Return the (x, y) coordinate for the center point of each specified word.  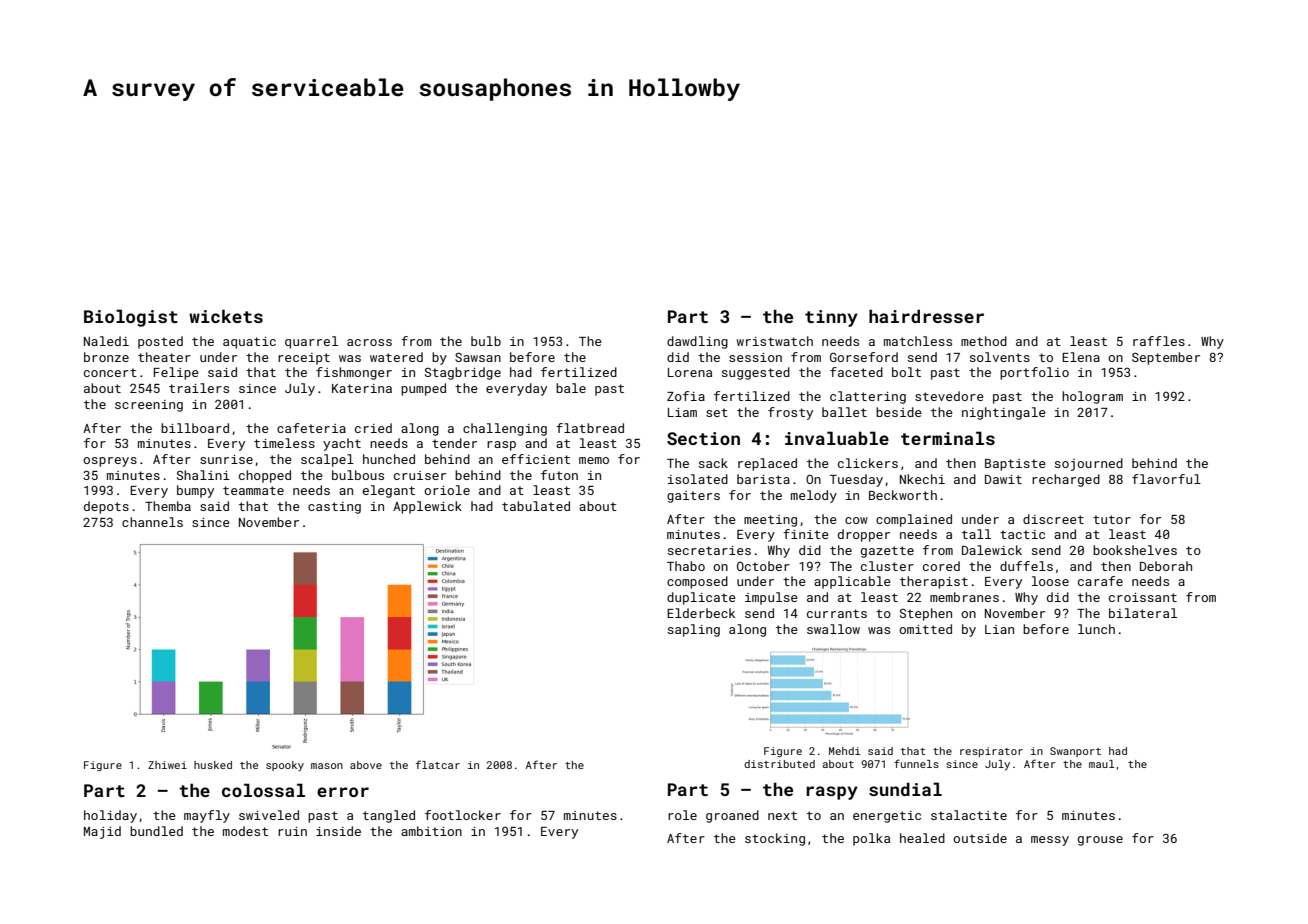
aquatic (249, 343)
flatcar (438, 764)
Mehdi (844, 751)
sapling (694, 630)
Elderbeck (701, 613)
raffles (1159, 341)
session (755, 357)
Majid (102, 832)
